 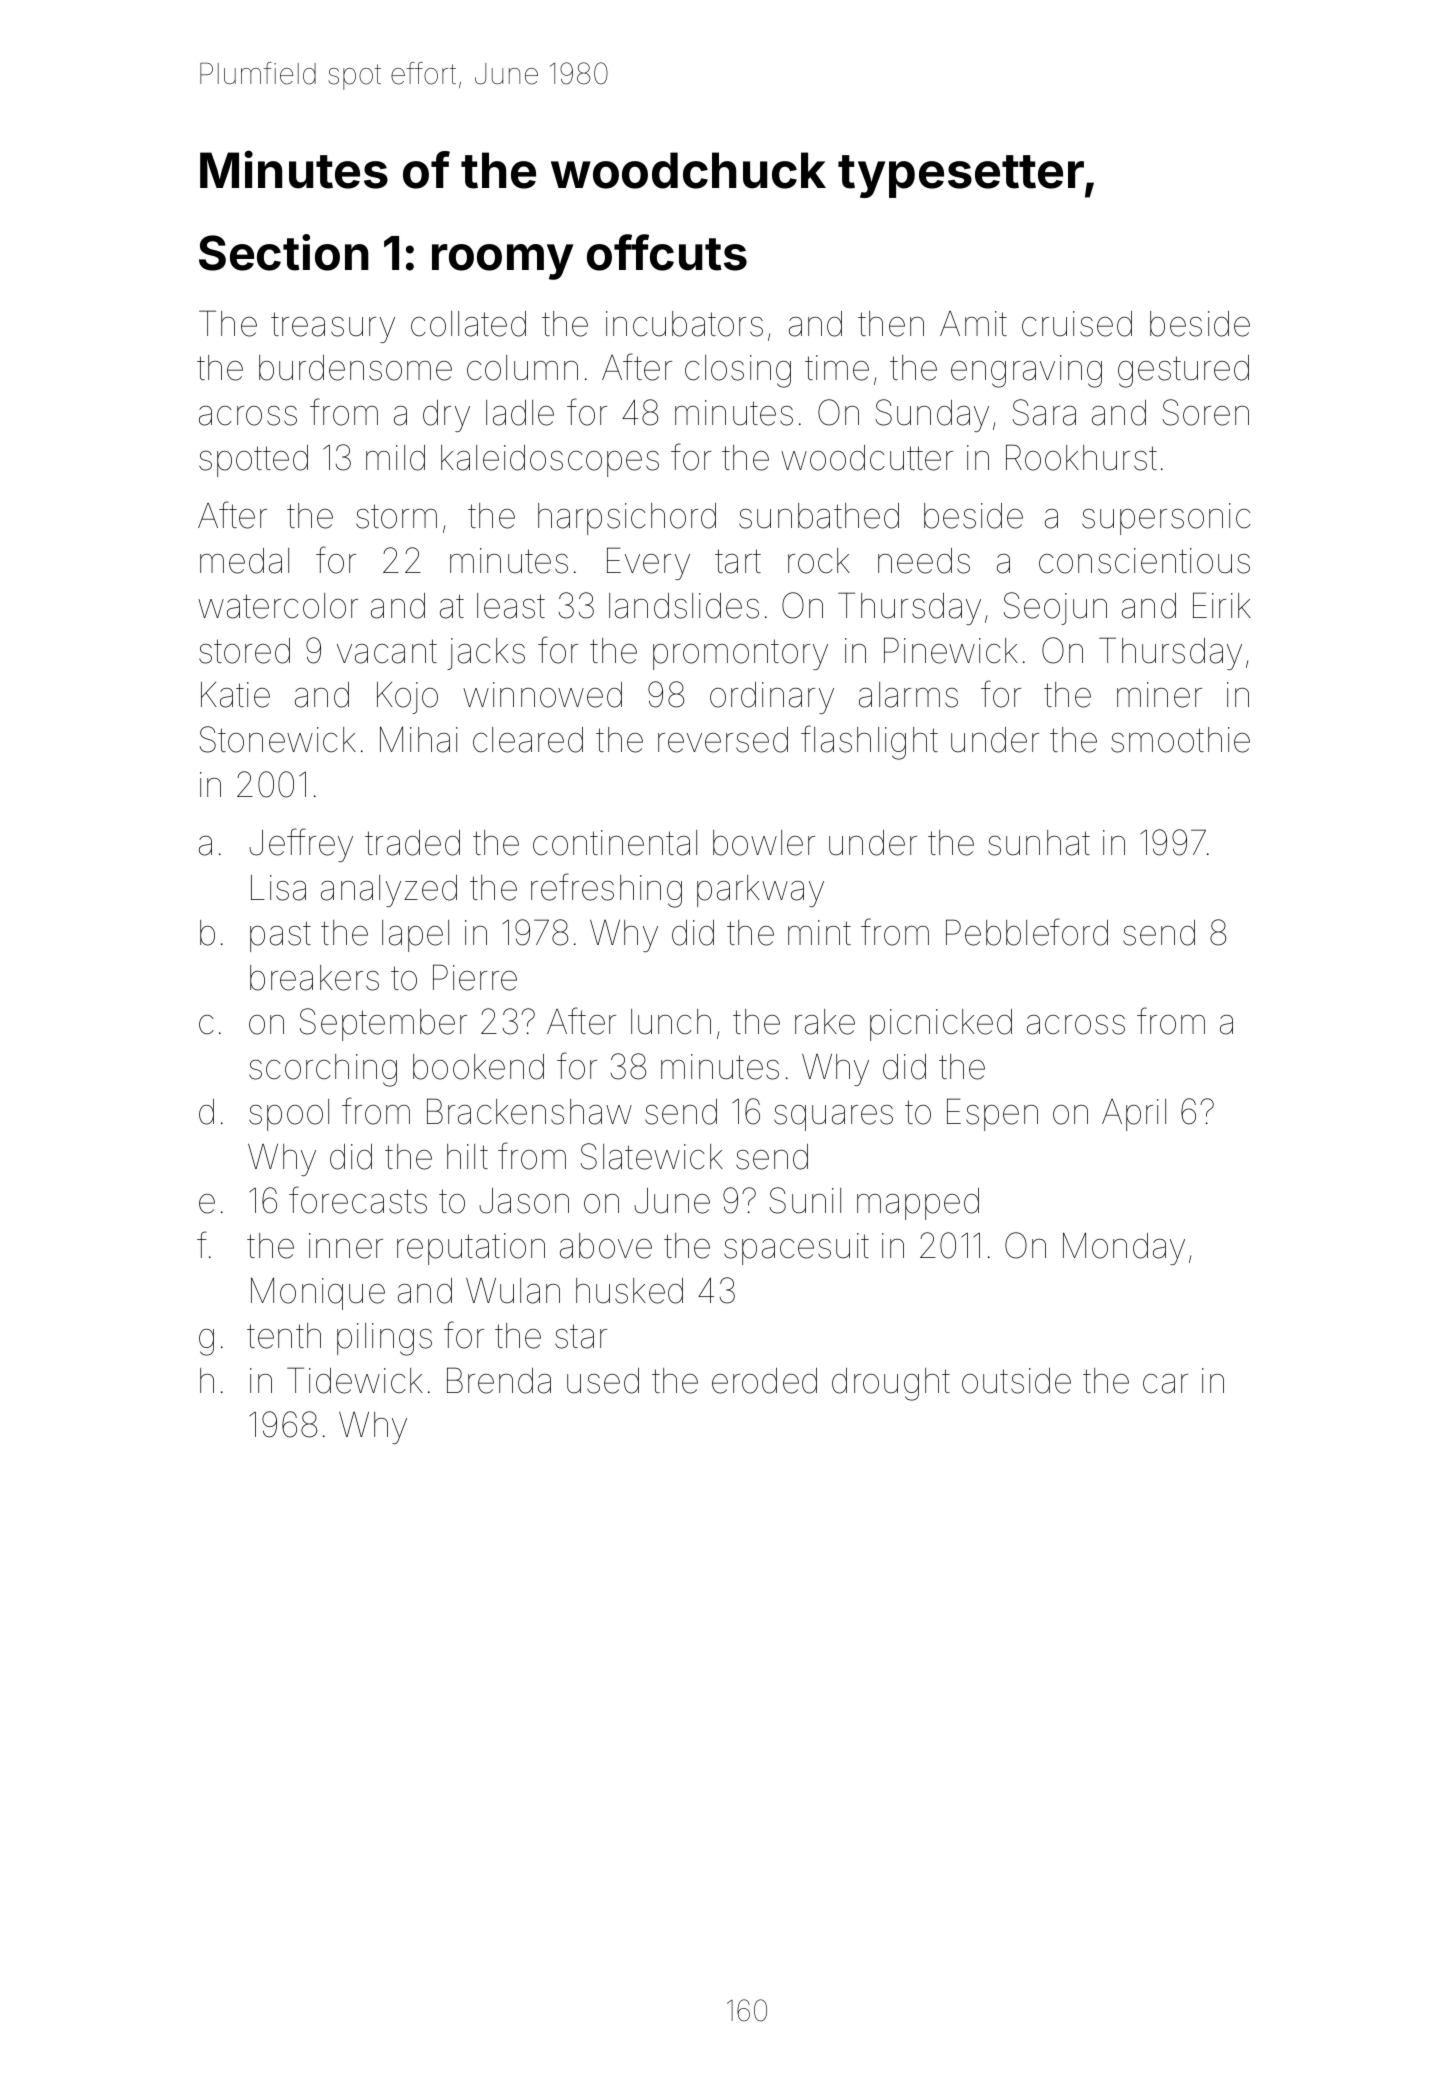 What do you see at coordinates (1134, 1115) in the document?
I see `April` at bounding box center [1134, 1115].
